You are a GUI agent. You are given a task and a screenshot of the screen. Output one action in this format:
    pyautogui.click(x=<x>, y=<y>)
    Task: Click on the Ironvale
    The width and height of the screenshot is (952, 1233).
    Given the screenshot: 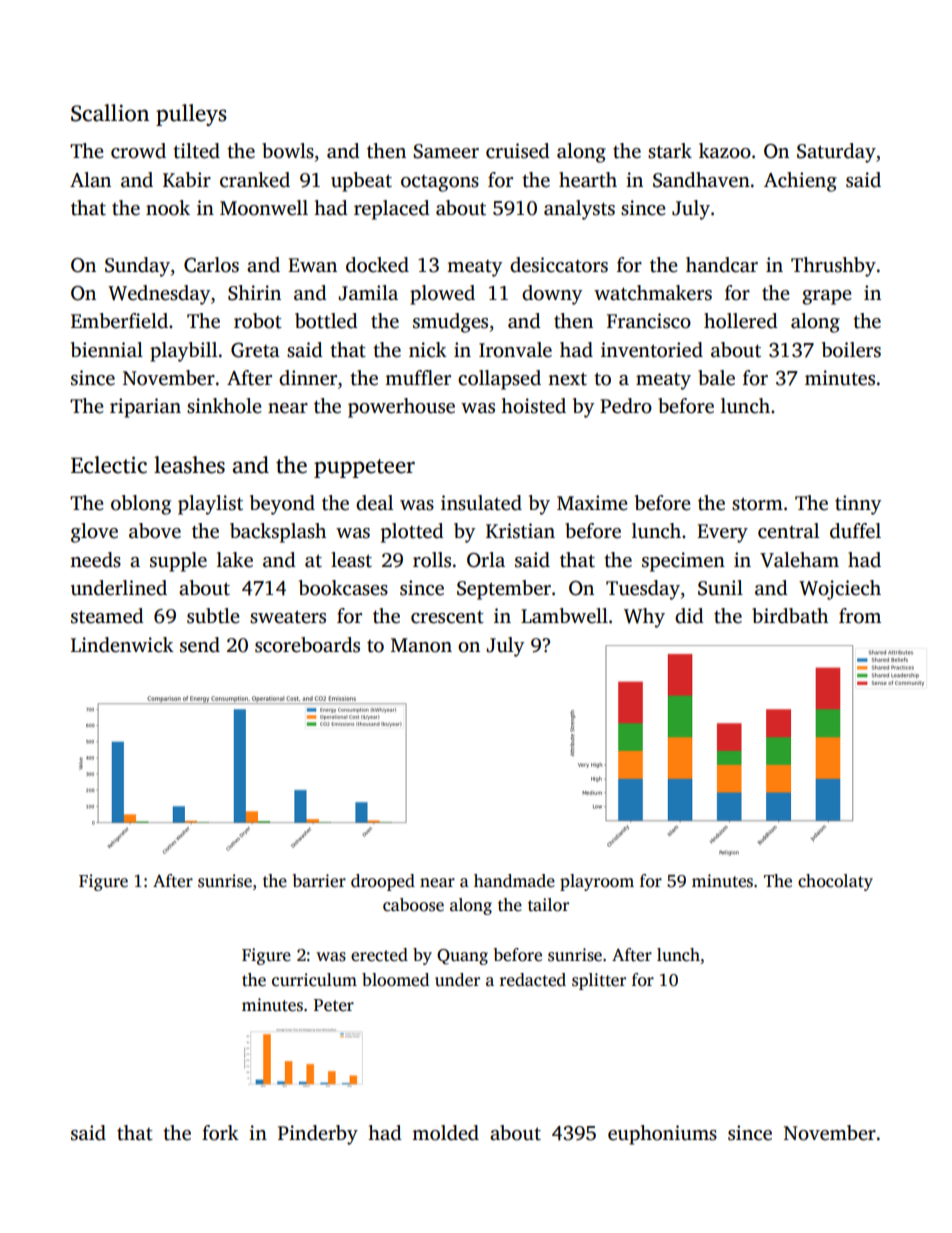 What is the action you would take?
    pyautogui.click(x=515, y=350)
